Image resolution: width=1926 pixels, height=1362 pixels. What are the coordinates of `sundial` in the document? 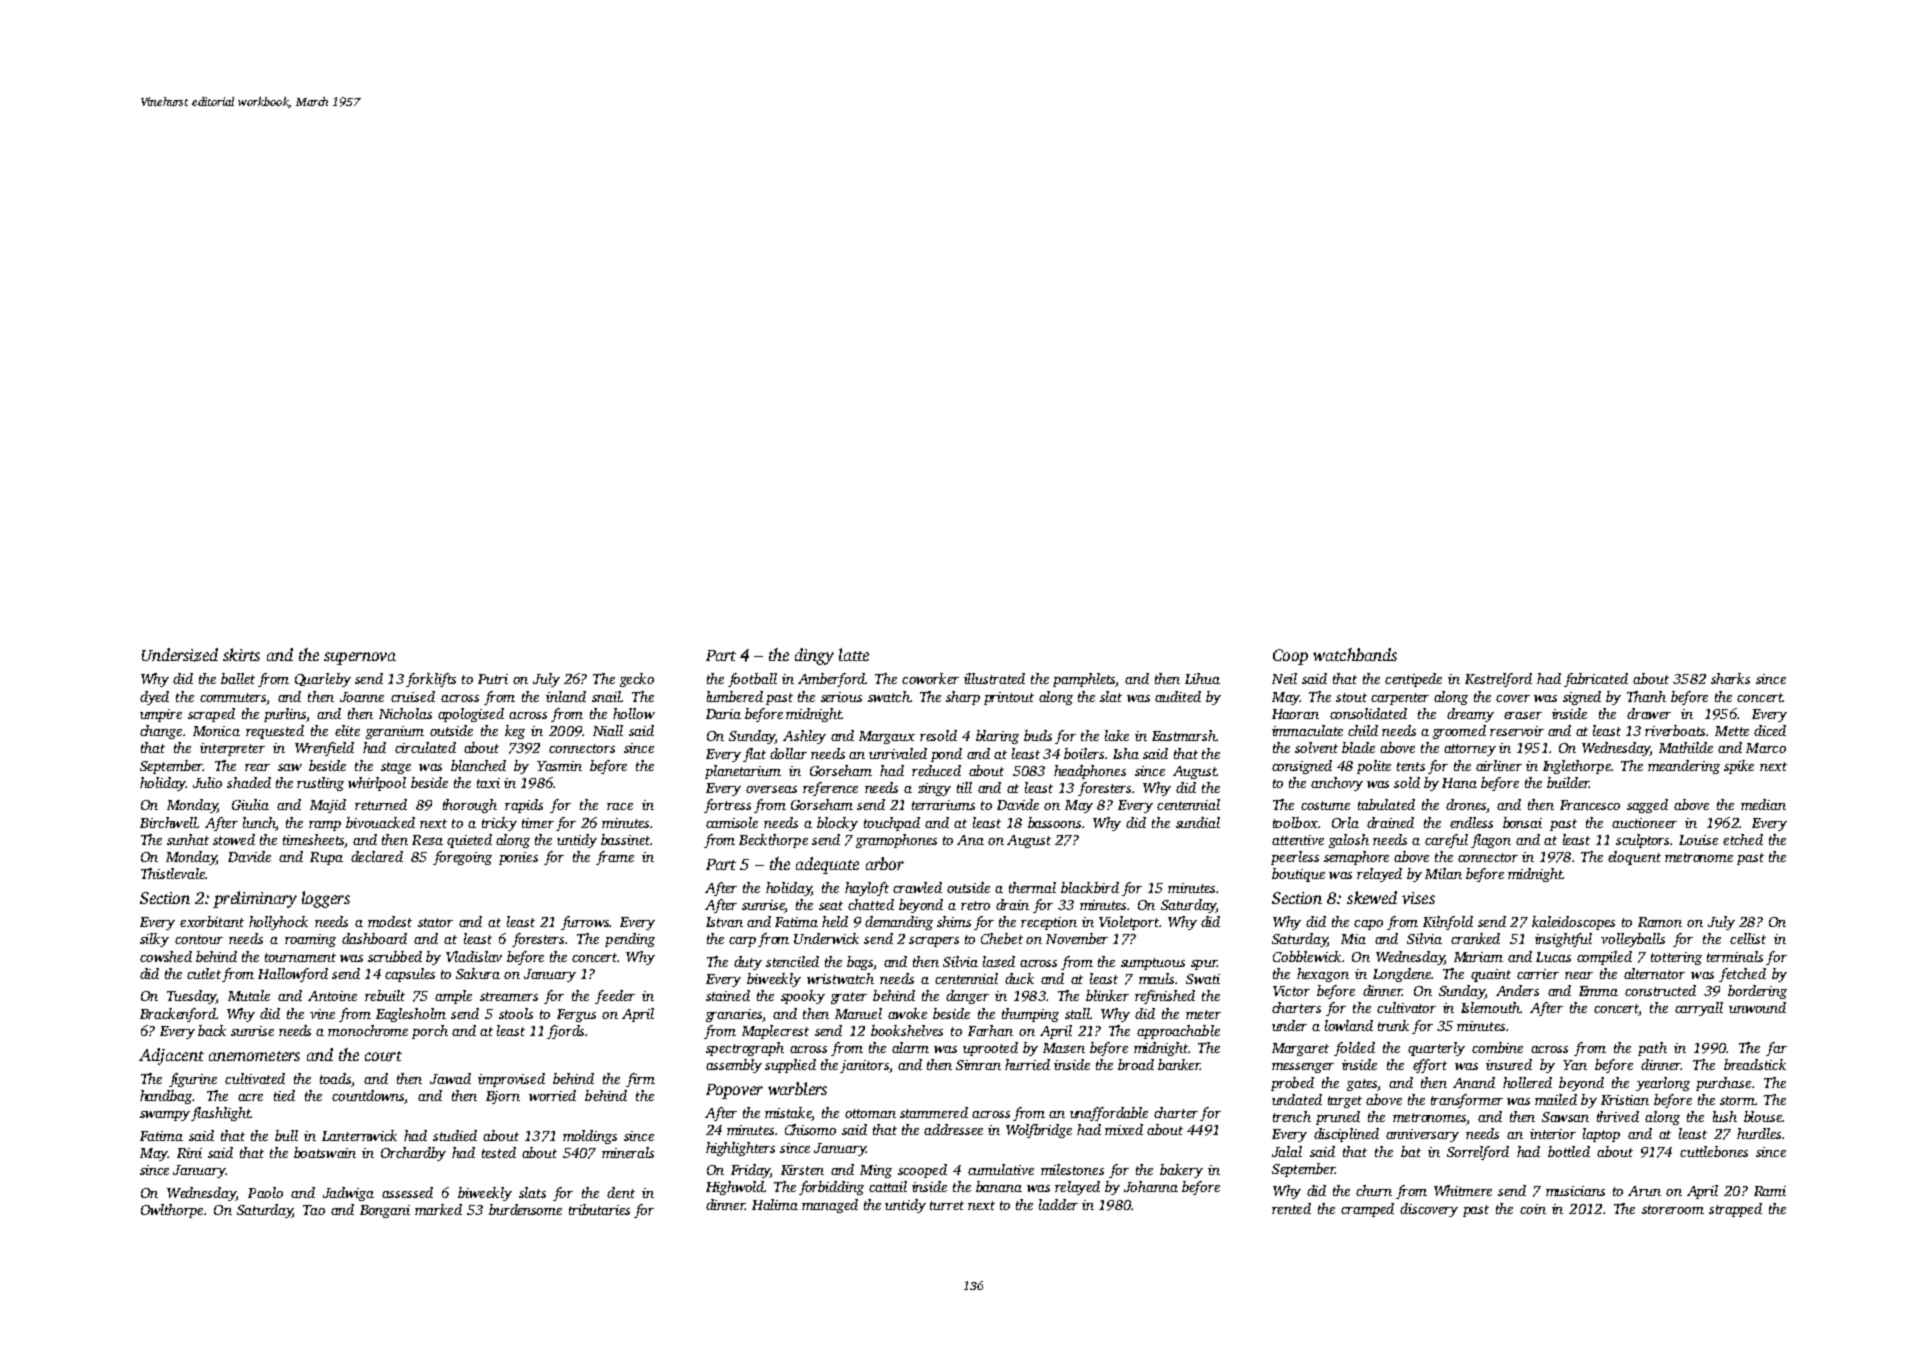 It's located at (1198, 822).
